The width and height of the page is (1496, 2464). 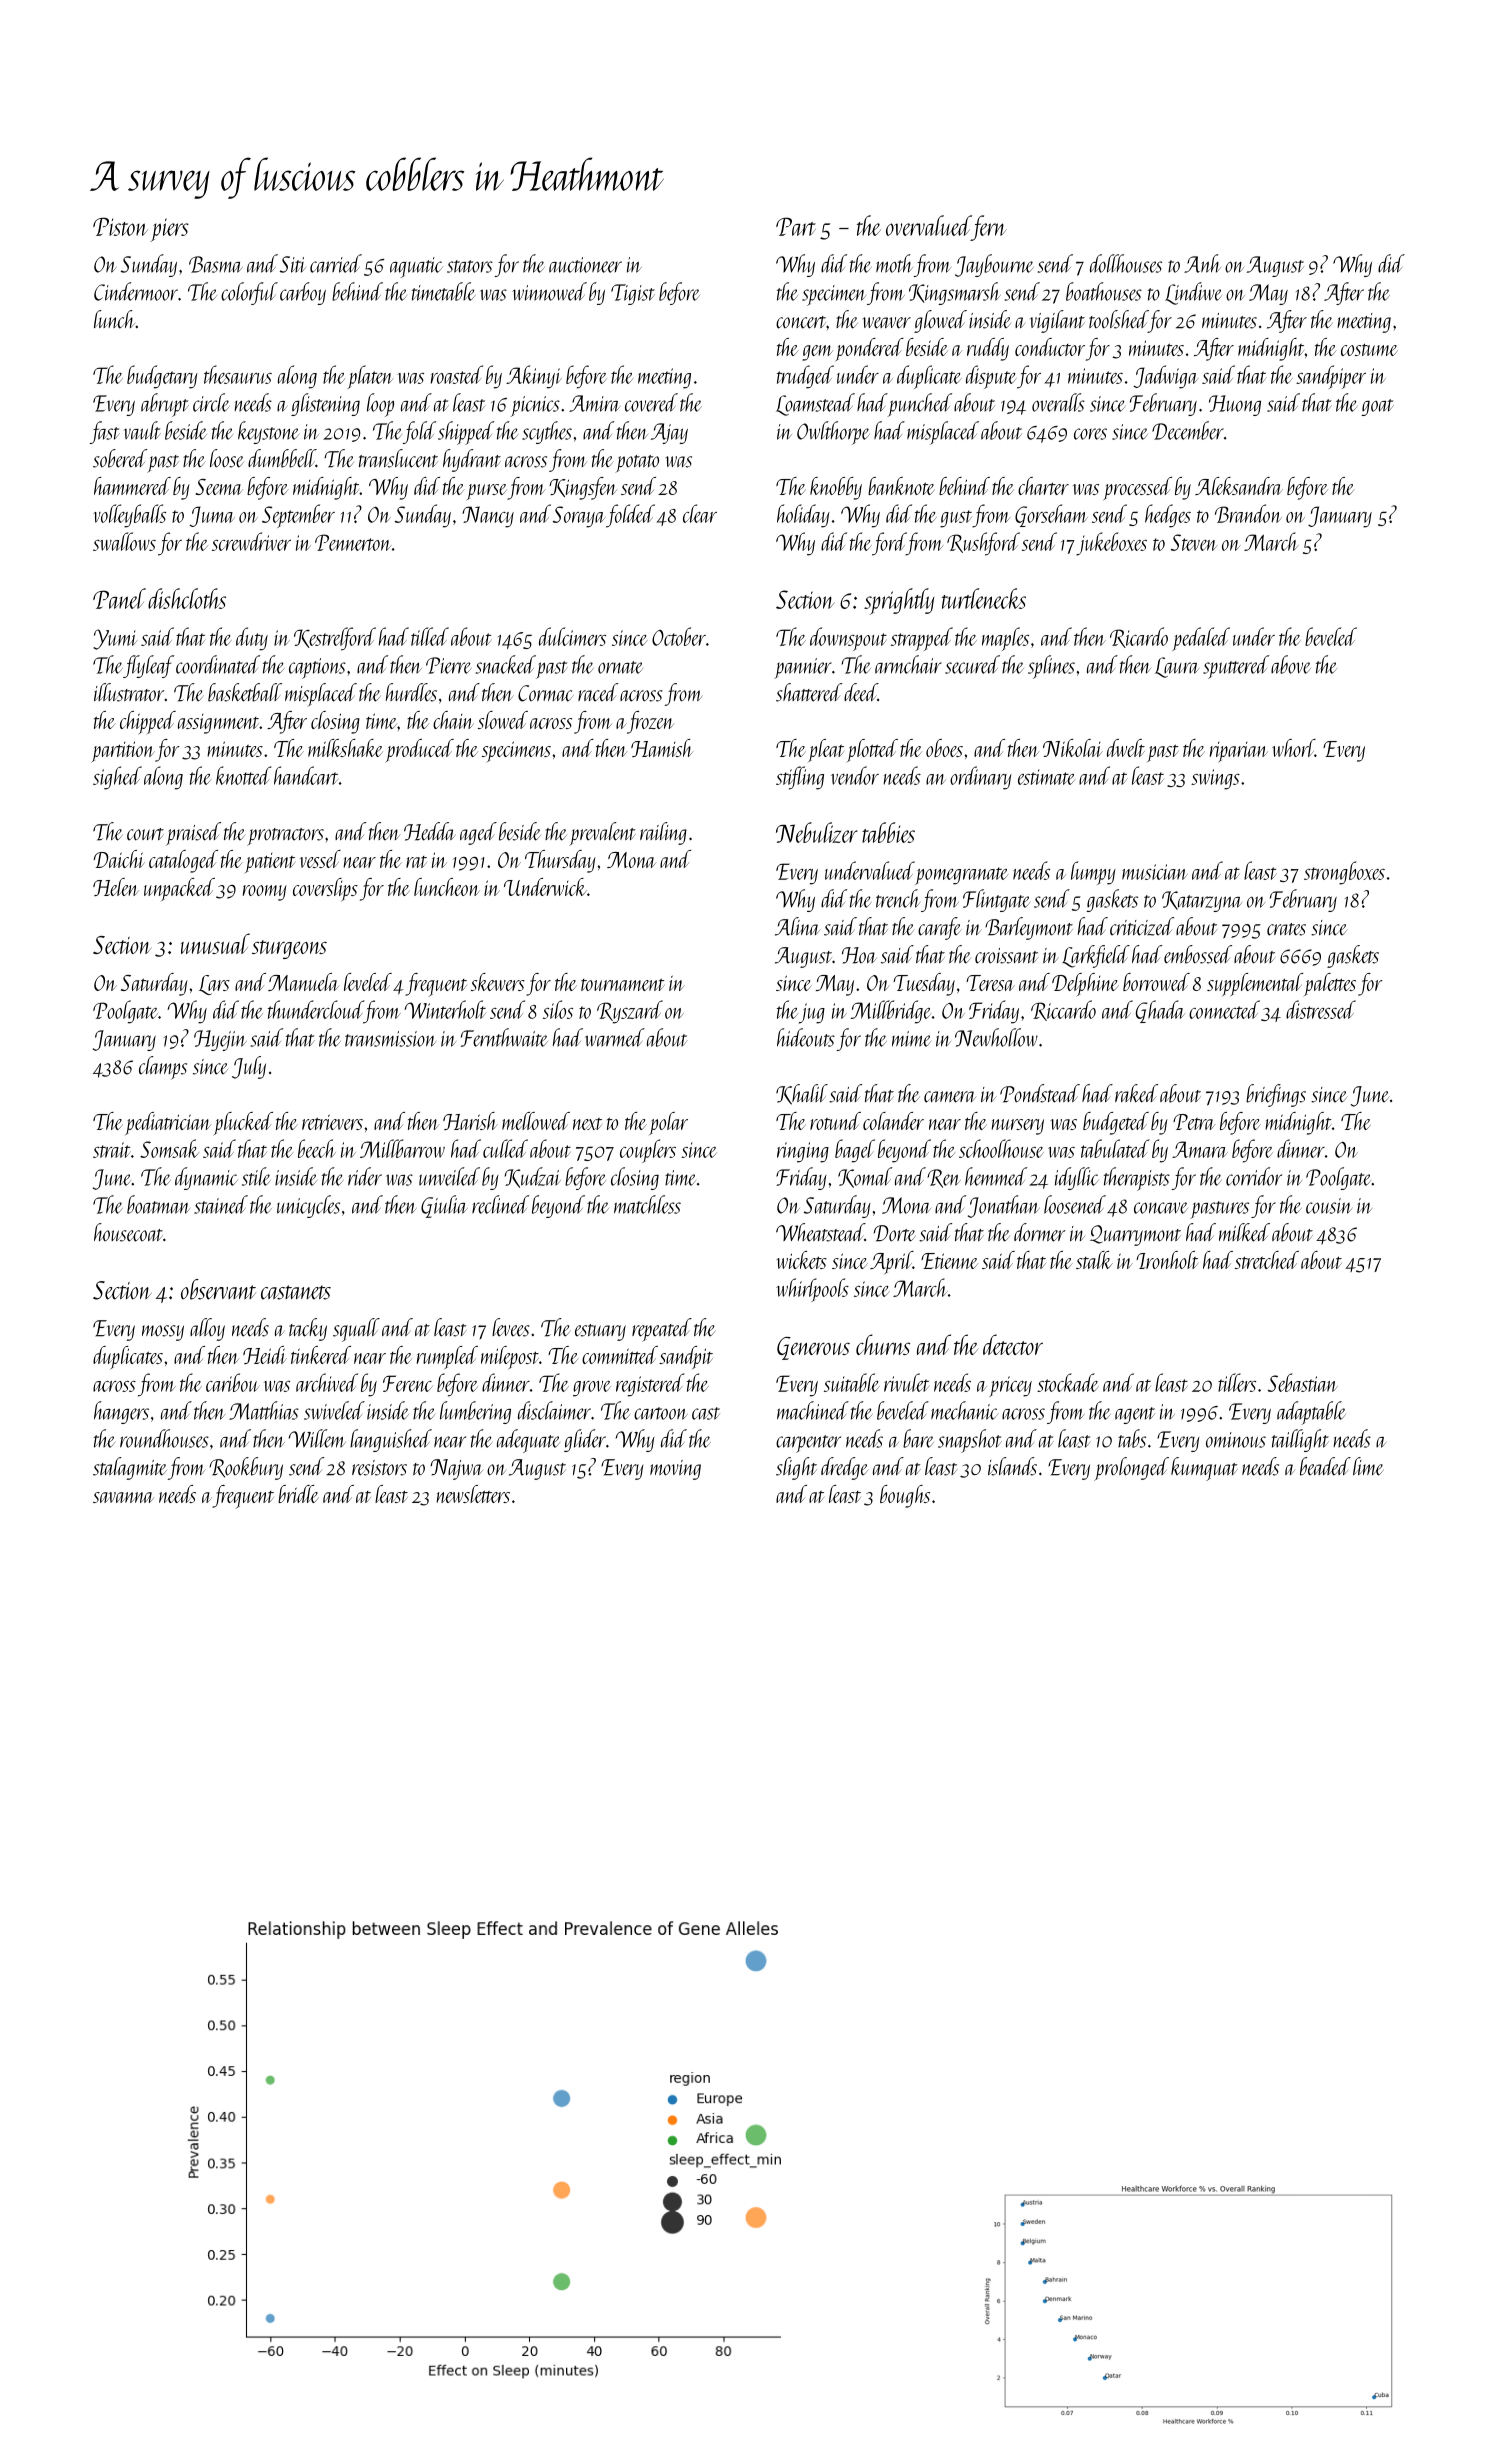 I want to click on stretched, so click(x=1267, y=1260).
